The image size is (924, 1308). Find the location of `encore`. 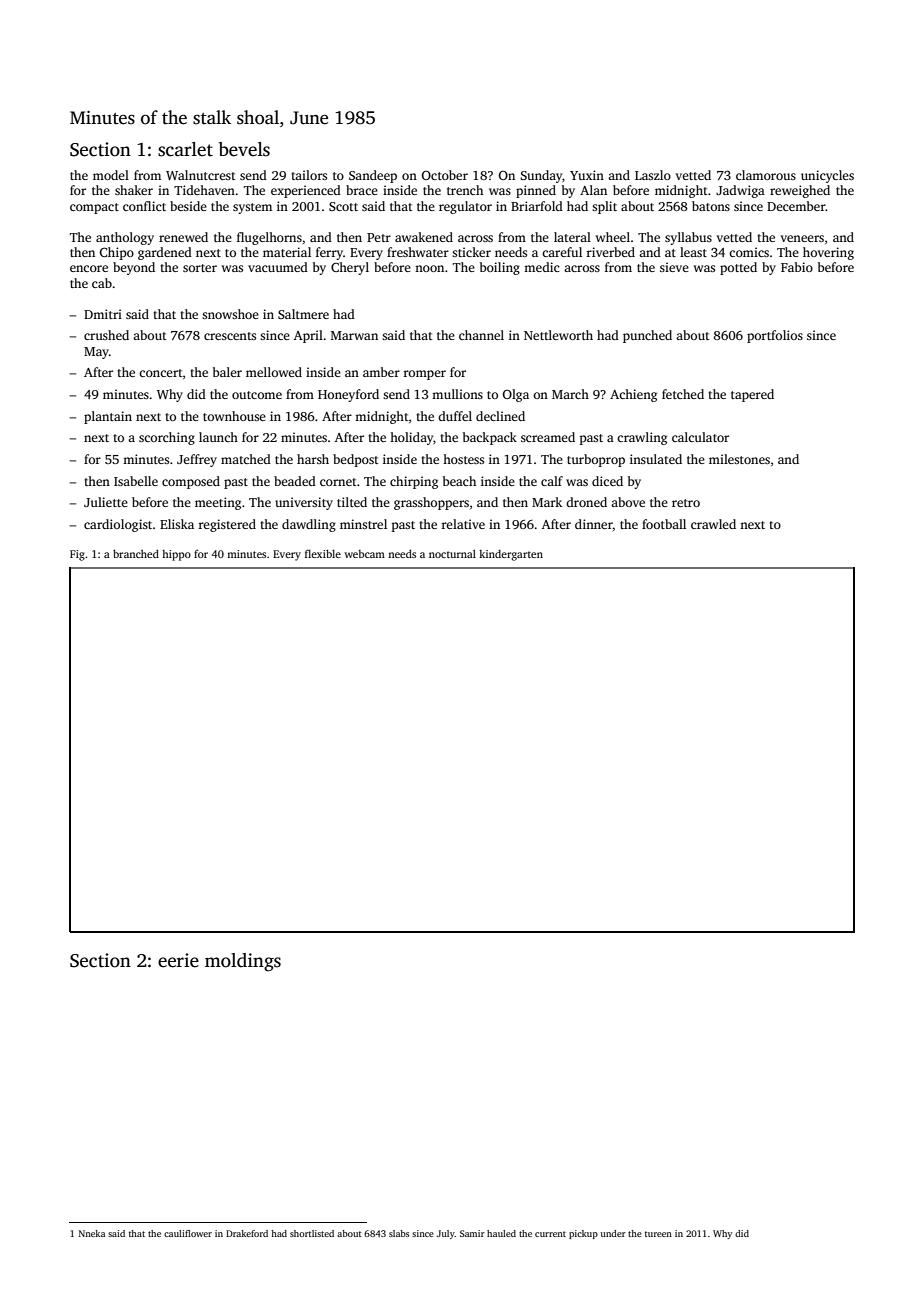

encore is located at coordinates (89, 268).
